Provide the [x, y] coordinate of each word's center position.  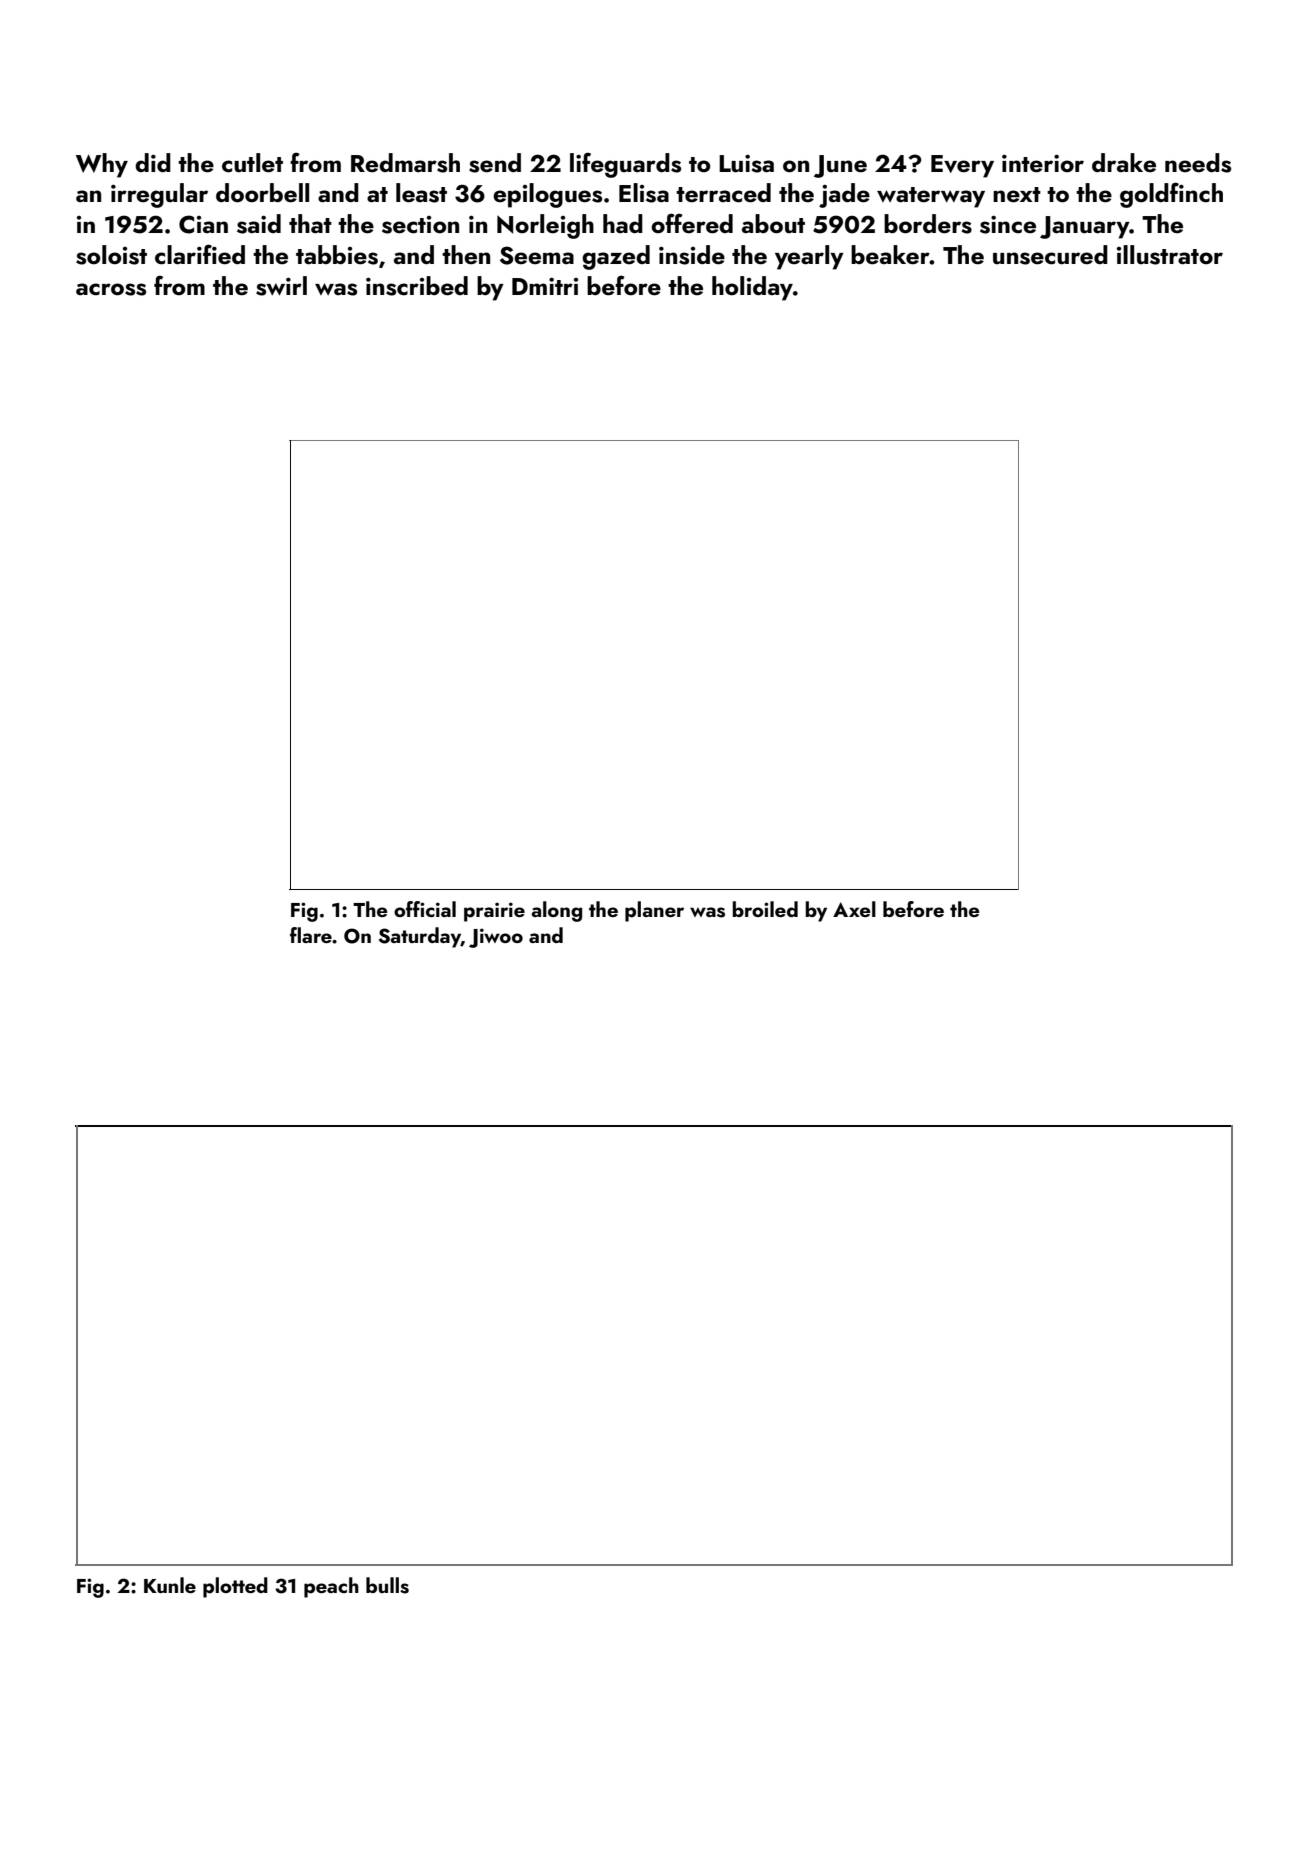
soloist [111, 255]
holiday [752, 288]
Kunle [170, 1585]
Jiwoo [496, 938]
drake [1124, 163]
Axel [854, 909]
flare [311, 935]
